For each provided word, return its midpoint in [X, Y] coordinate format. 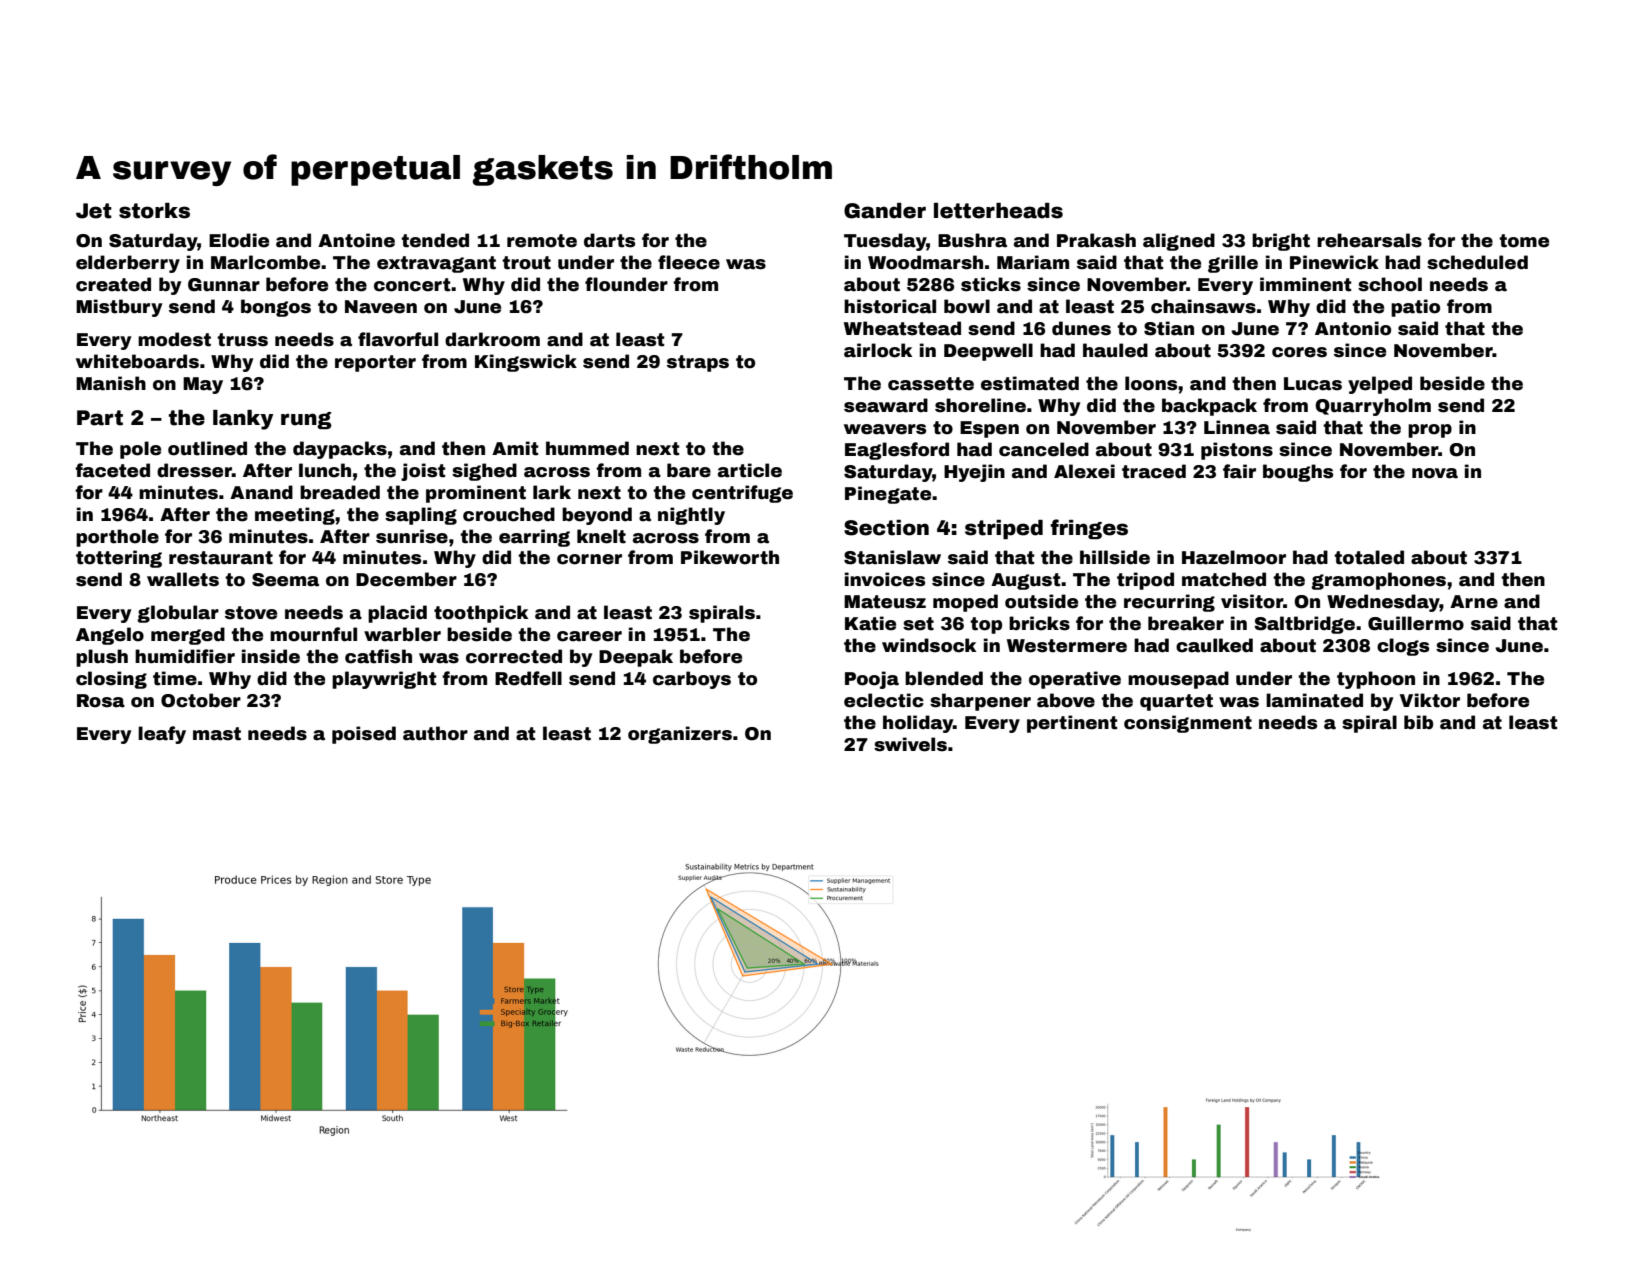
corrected [514, 656]
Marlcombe [265, 262]
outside [1041, 601]
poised [364, 735]
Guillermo [1416, 623]
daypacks [340, 450]
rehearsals [1369, 240]
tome [1524, 241]
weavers [885, 429]
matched [1224, 579]
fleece [689, 262]
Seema [285, 580]
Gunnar [224, 285]
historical [890, 306]
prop [1430, 431]
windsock [929, 645]
